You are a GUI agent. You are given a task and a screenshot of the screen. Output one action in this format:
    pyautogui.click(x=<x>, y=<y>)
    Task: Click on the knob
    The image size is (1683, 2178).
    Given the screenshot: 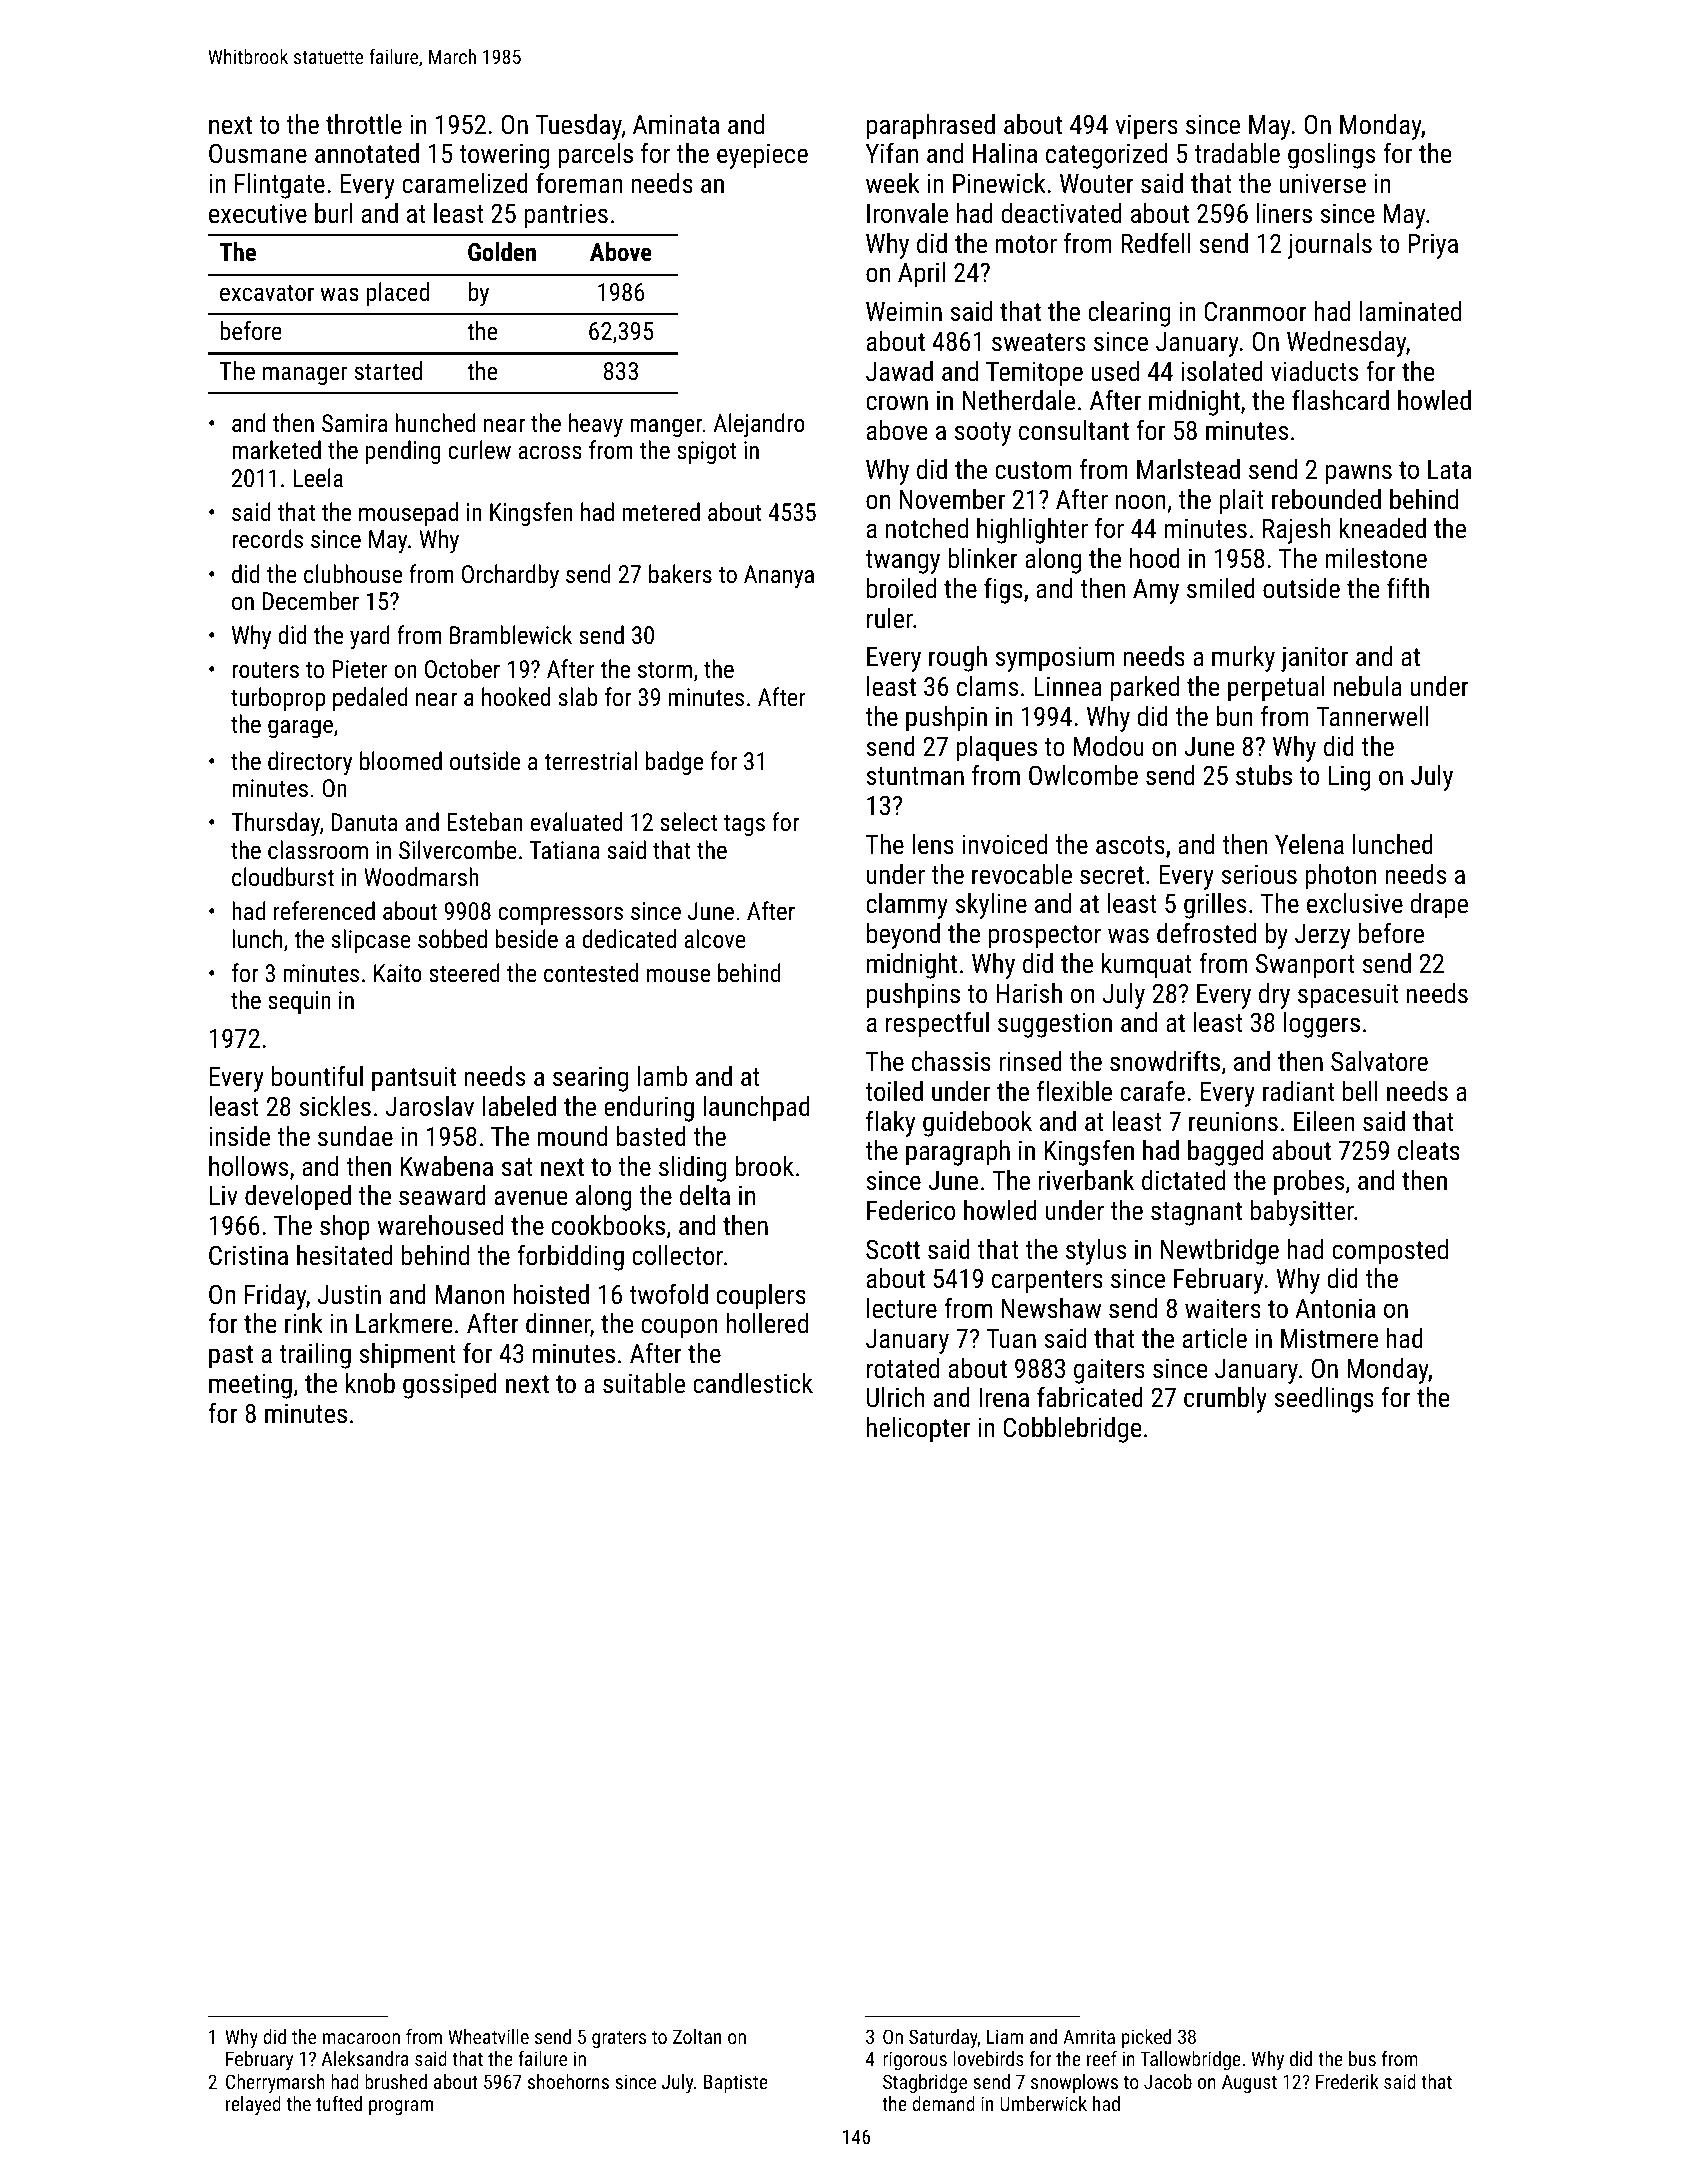 What is the action you would take?
    pyautogui.click(x=370, y=1383)
